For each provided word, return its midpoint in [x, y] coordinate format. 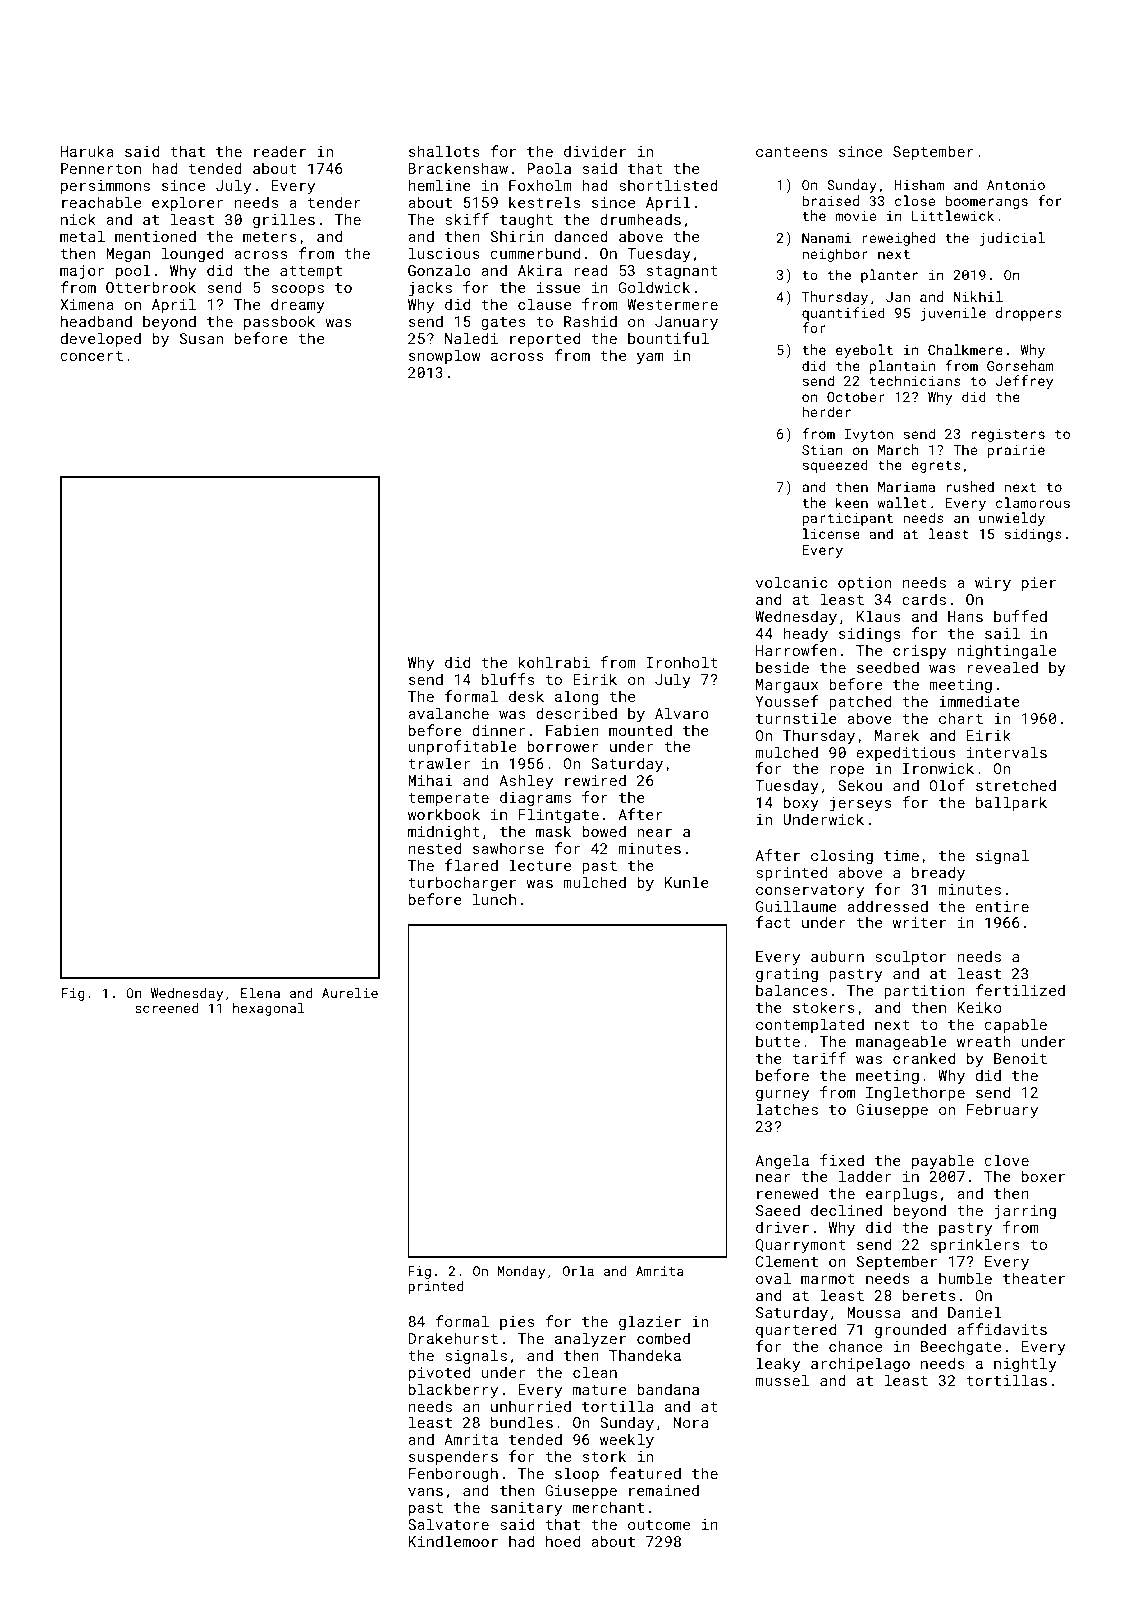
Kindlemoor [453, 1541]
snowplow [444, 356]
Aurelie [350, 993]
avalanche [448, 713]
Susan [201, 338]
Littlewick [953, 215]
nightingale [1007, 651]
